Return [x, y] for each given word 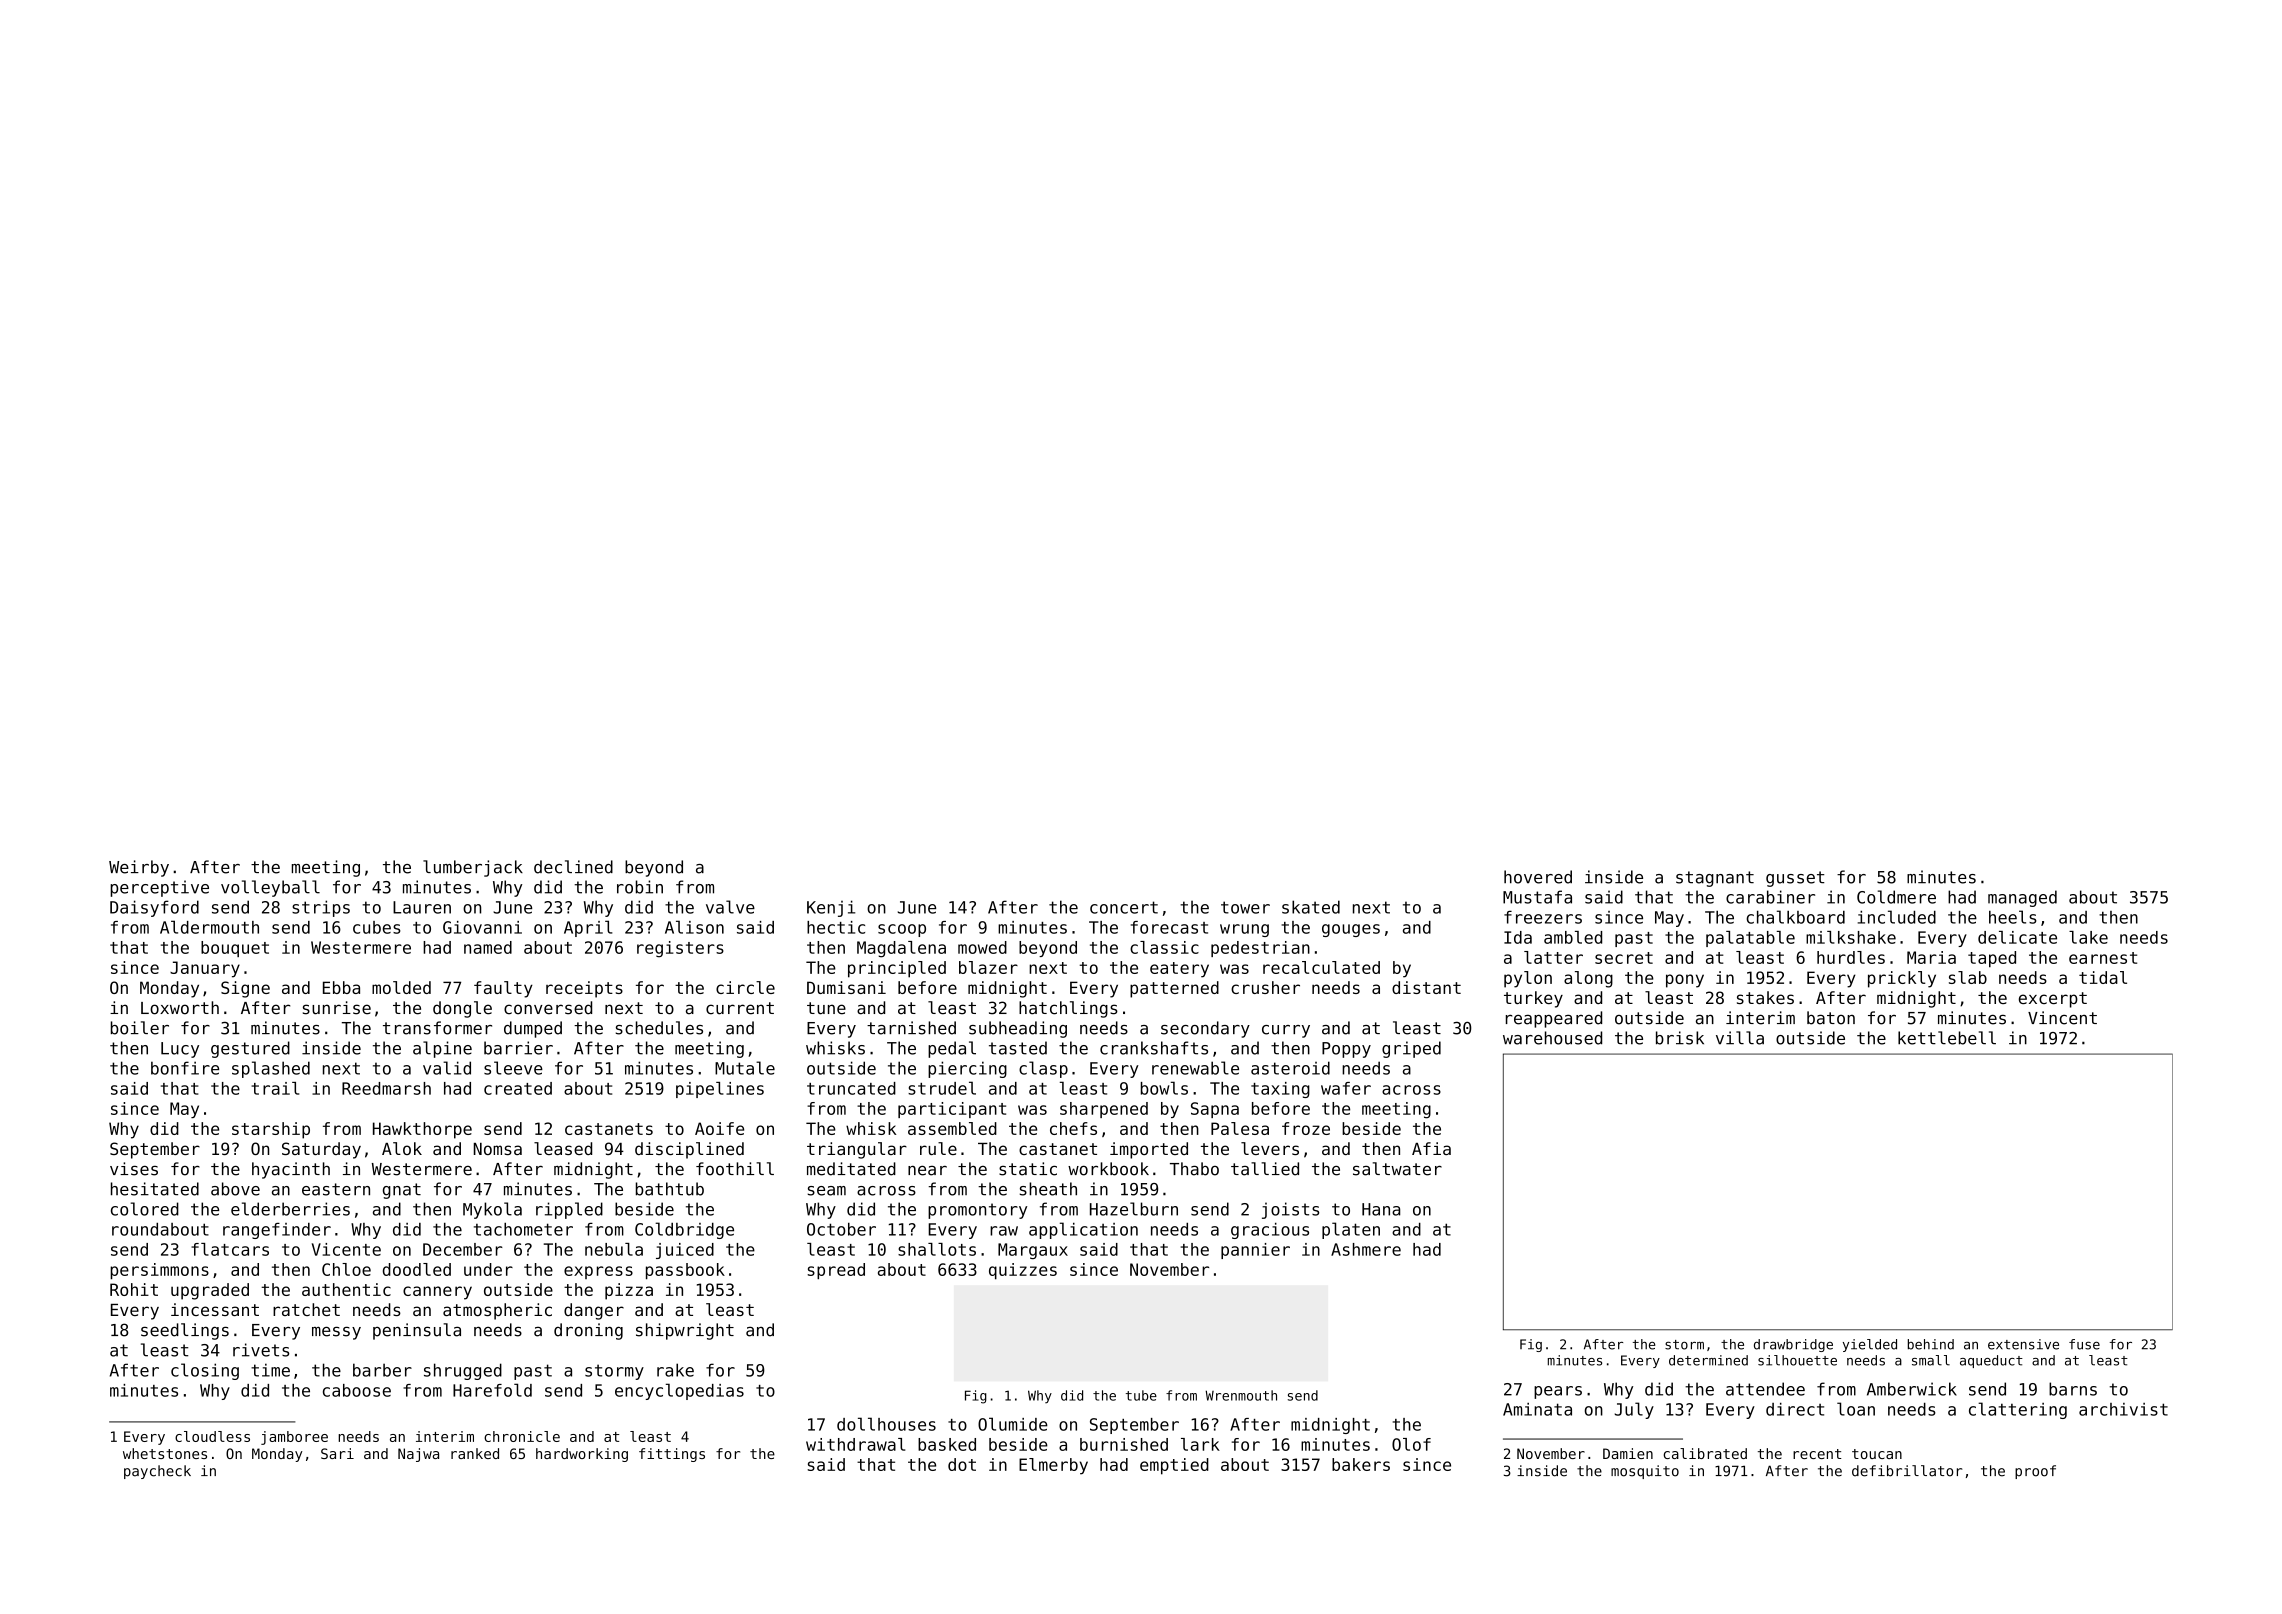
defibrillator [1907, 1471]
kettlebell [1947, 1038]
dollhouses [886, 1424]
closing [205, 1371]
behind [1931, 1344]
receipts [584, 989]
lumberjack [473, 868]
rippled [569, 1210]
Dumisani [846, 987]
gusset [1795, 879]
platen [1351, 1230]
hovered [1538, 877]
